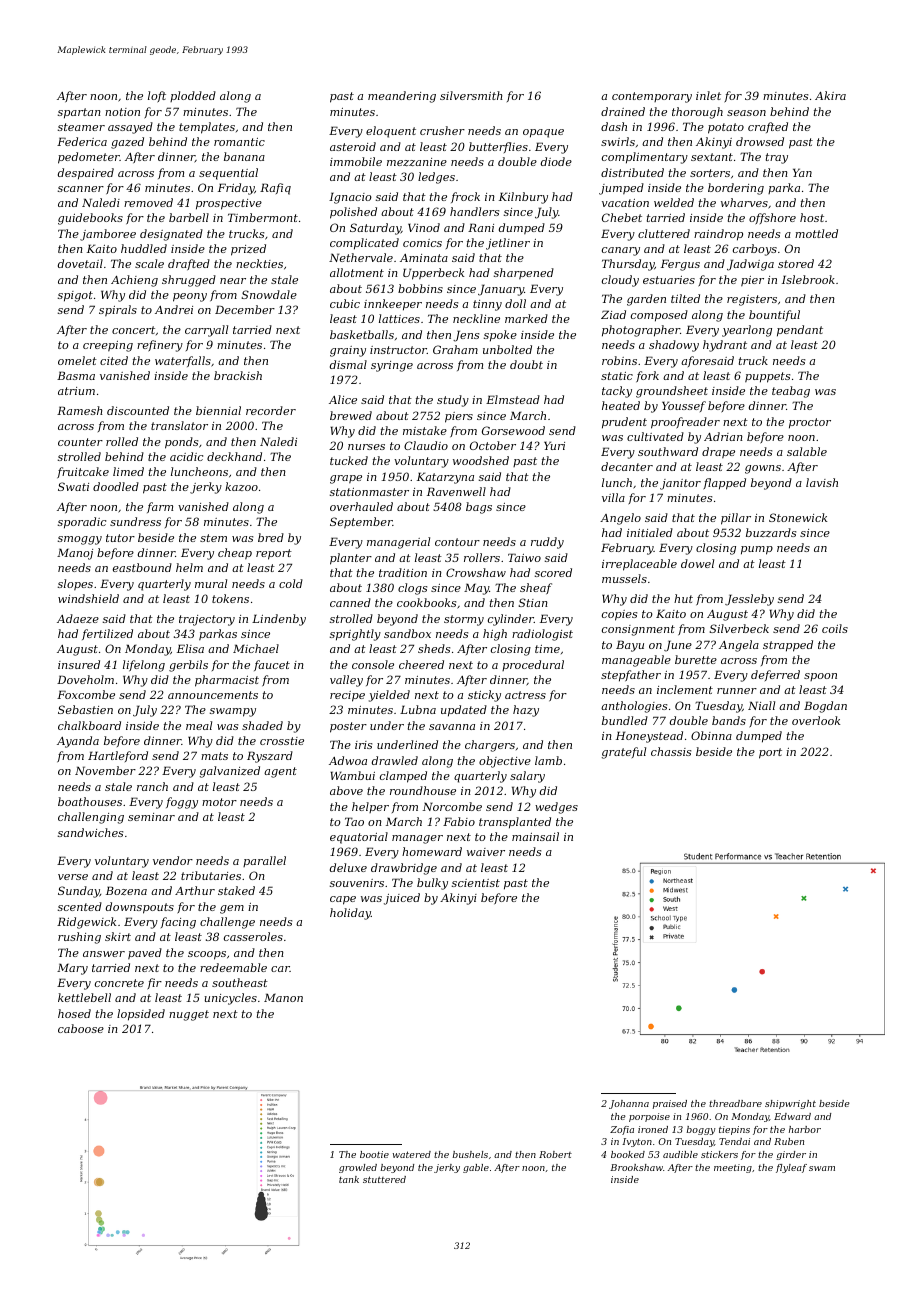  I want to click on overlook, so click(816, 720).
